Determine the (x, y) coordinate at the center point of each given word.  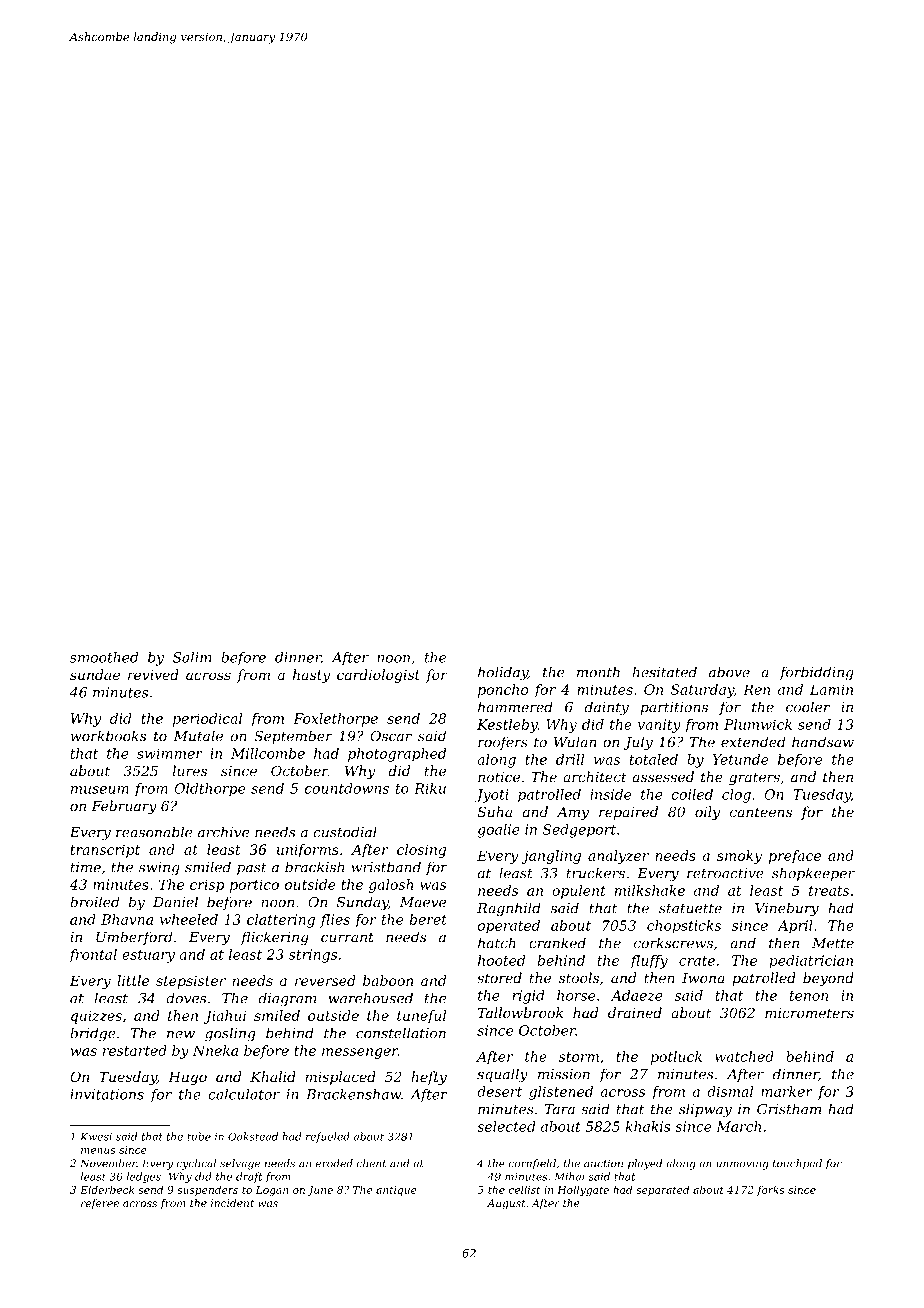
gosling (230, 1034)
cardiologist (378, 676)
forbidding (816, 673)
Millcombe (268, 753)
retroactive (725, 873)
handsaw (823, 742)
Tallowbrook (520, 1012)
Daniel (175, 902)
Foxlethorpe (335, 720)
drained (635, 1012)
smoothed (104, 657)
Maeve (423, 902)
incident (232, 1203)
